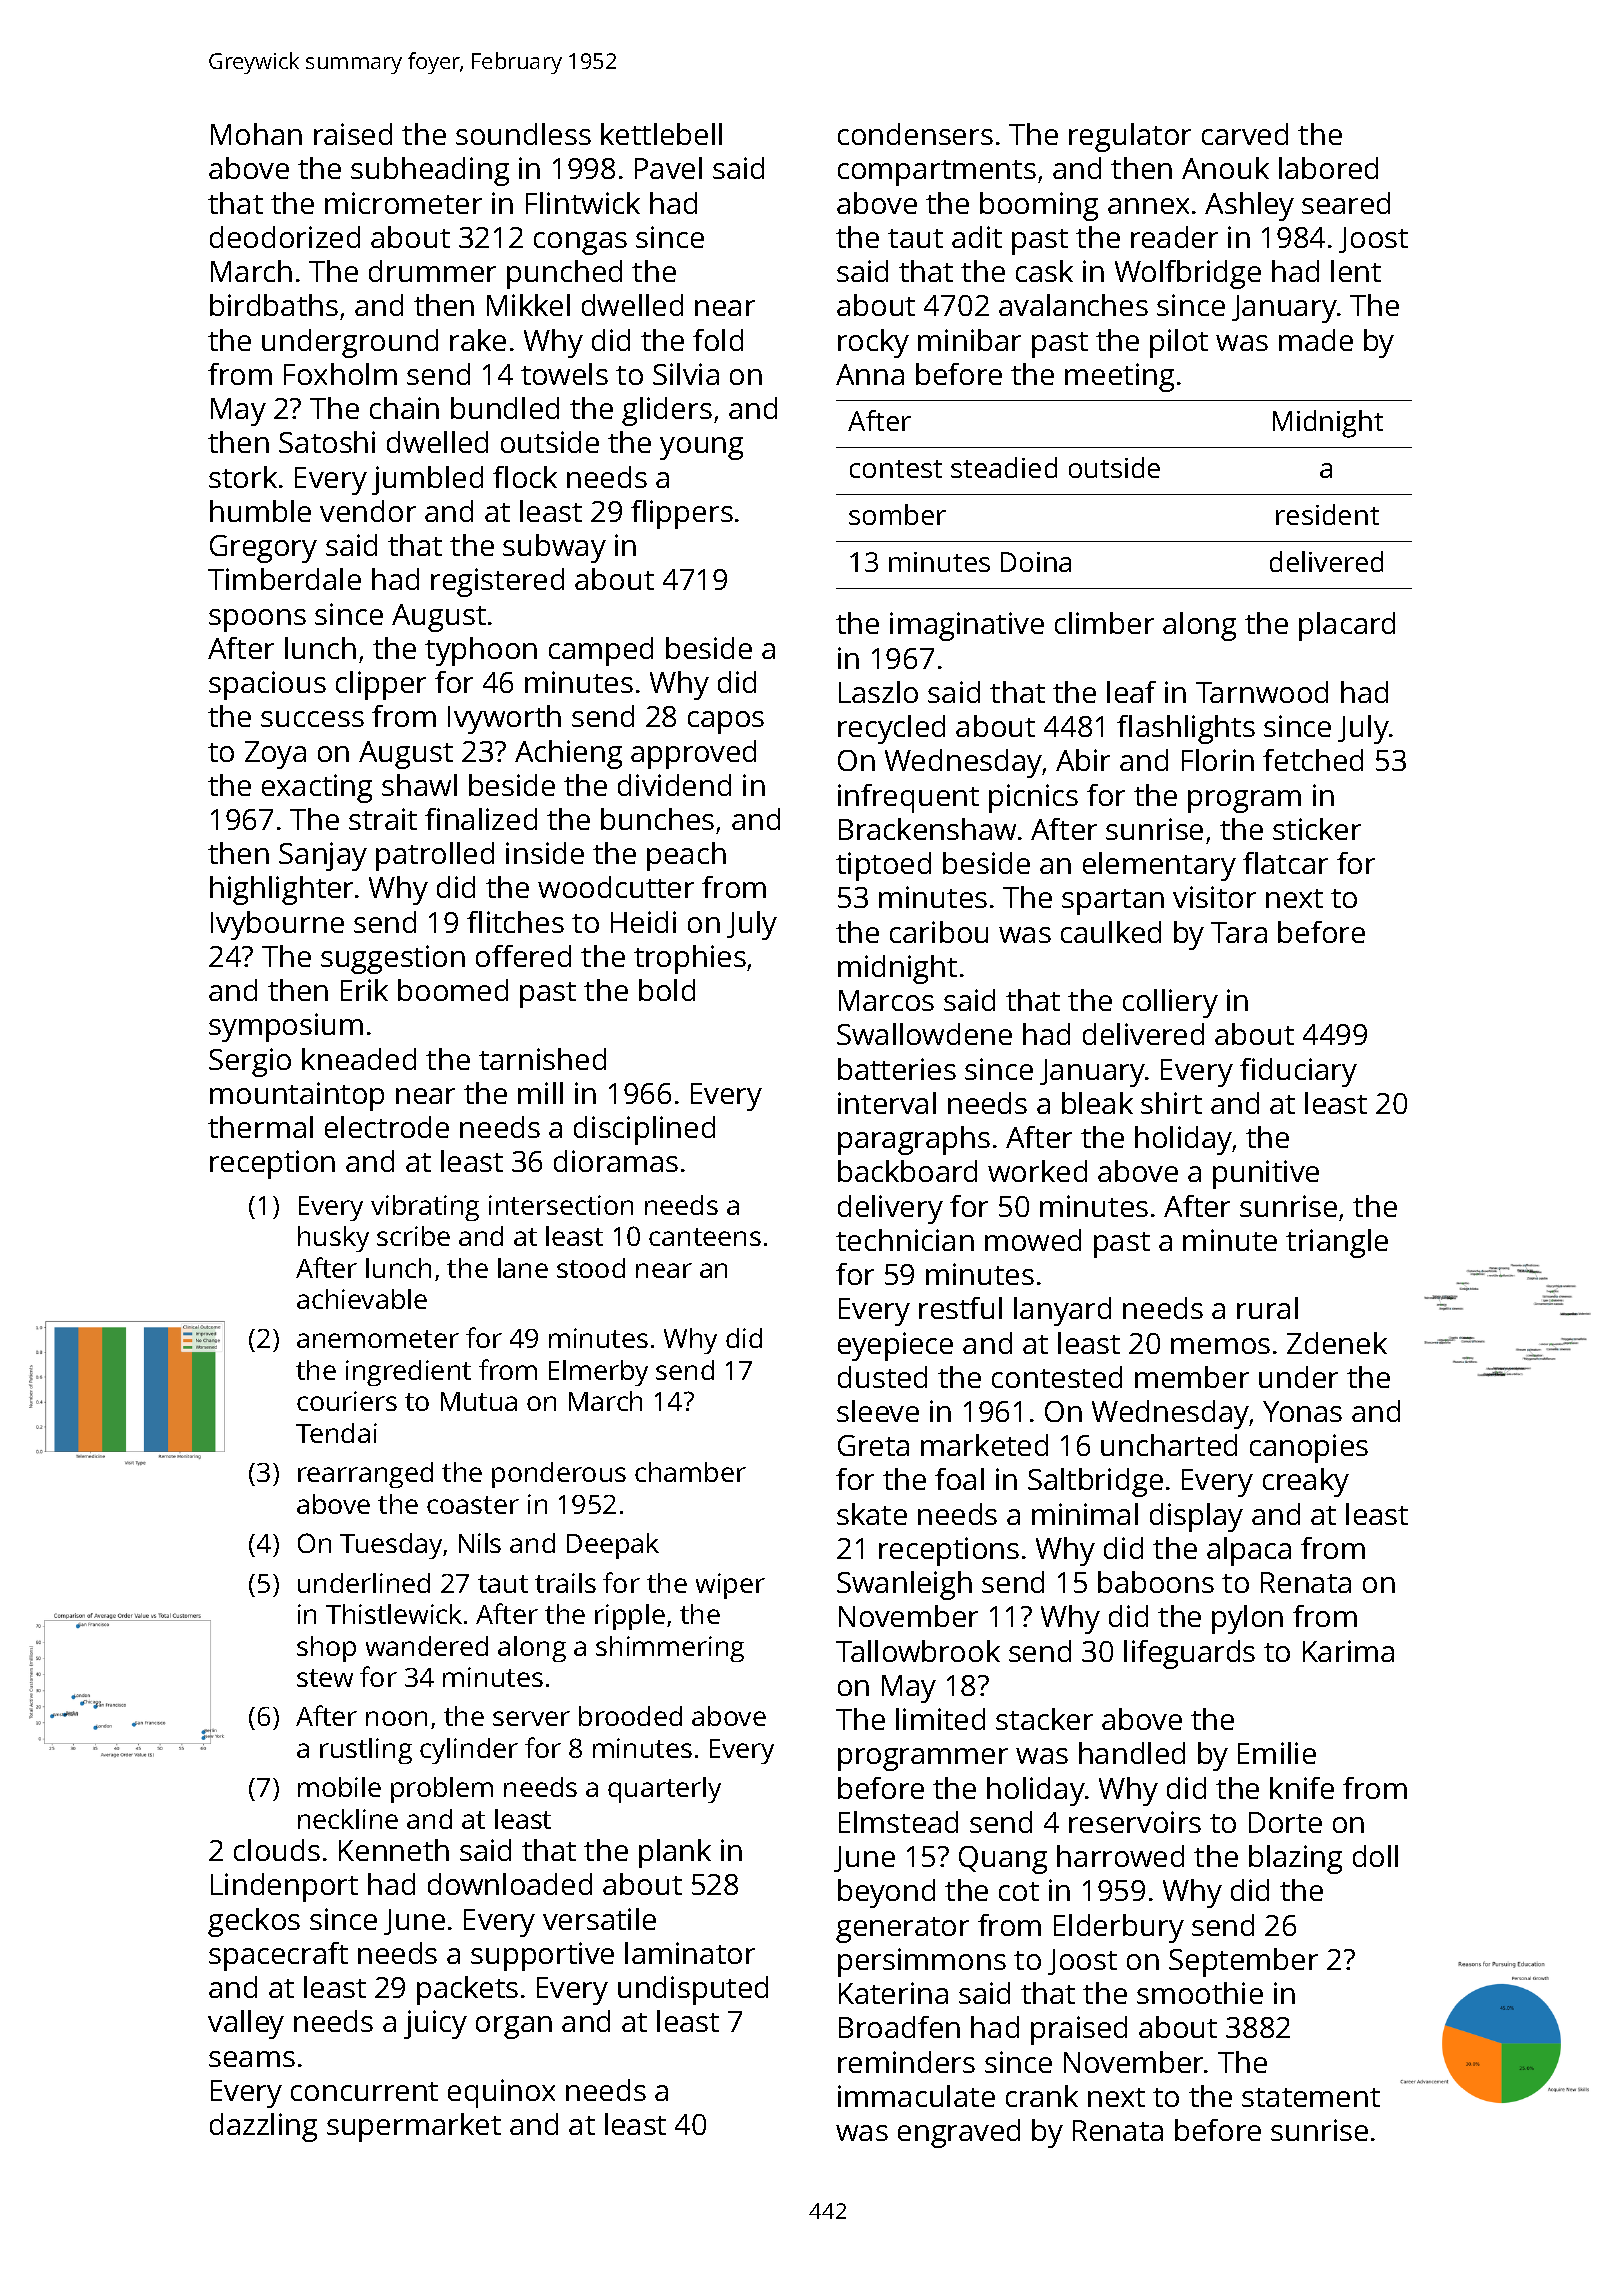 This screenshot has height=2292, width=1620. I want to click on vendor, so click(368, 511).
